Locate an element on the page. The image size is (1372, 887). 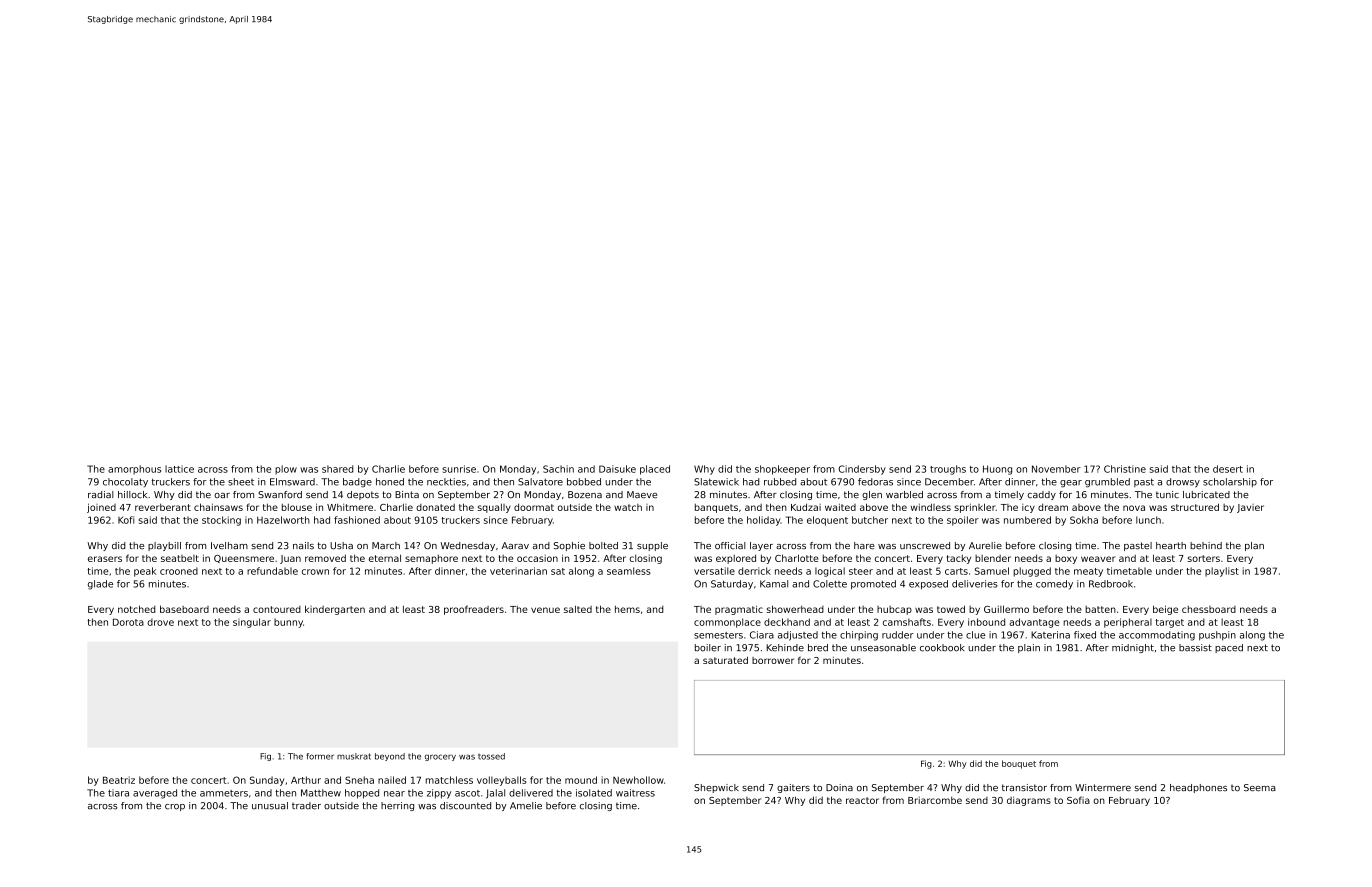
bouquet is located at coordinates (1019, 764).
